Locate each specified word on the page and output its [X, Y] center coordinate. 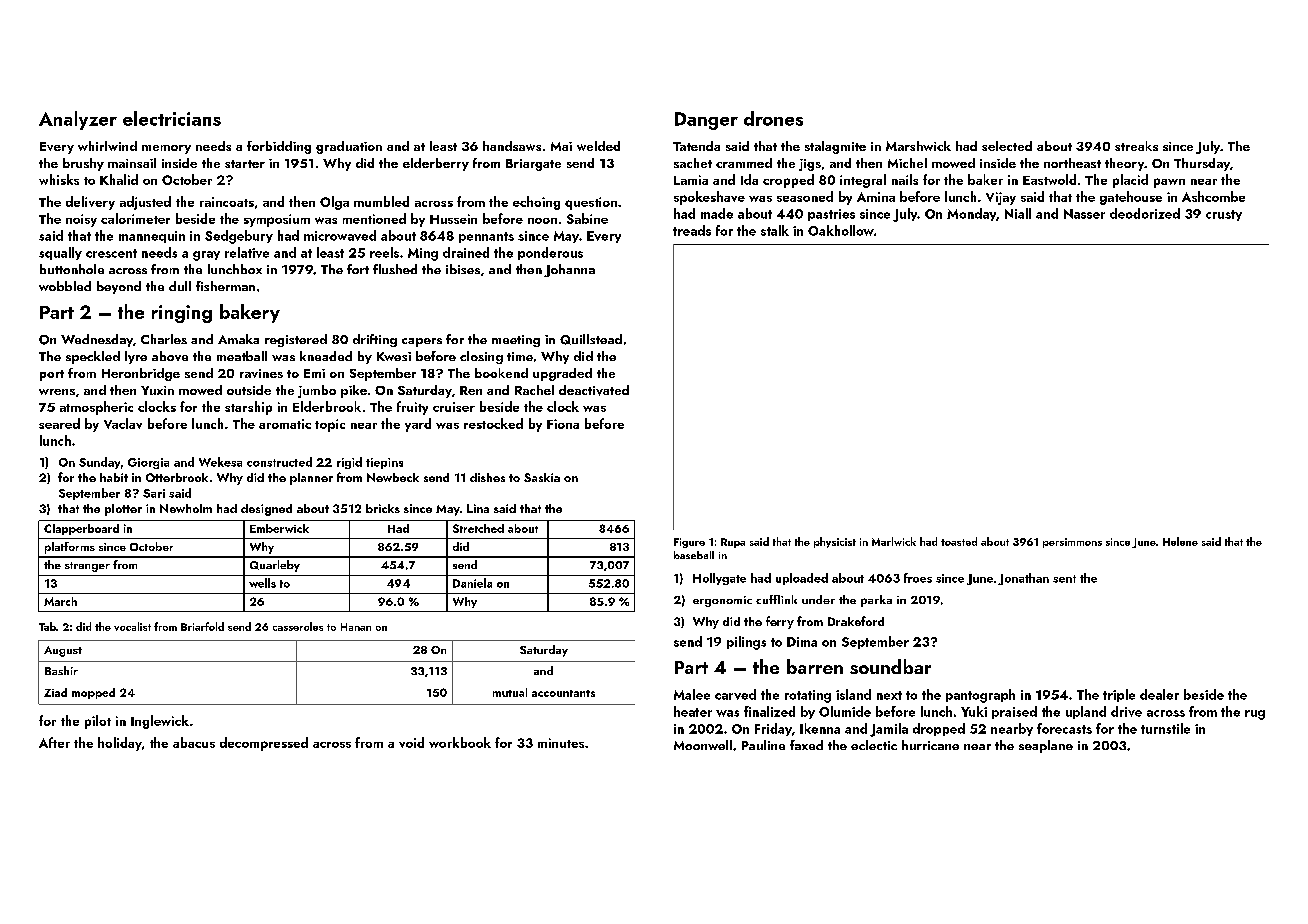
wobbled [65, 286]
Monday [971, 214]
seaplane [1046, 746]
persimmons [1072, 543]
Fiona [563, 424]
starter [245, 164]
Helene [1180, 541]
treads [692, 230]
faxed [806, 745]
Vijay [1001, 198]
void [411, 742]
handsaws [512, 146]
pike [354, 391]
